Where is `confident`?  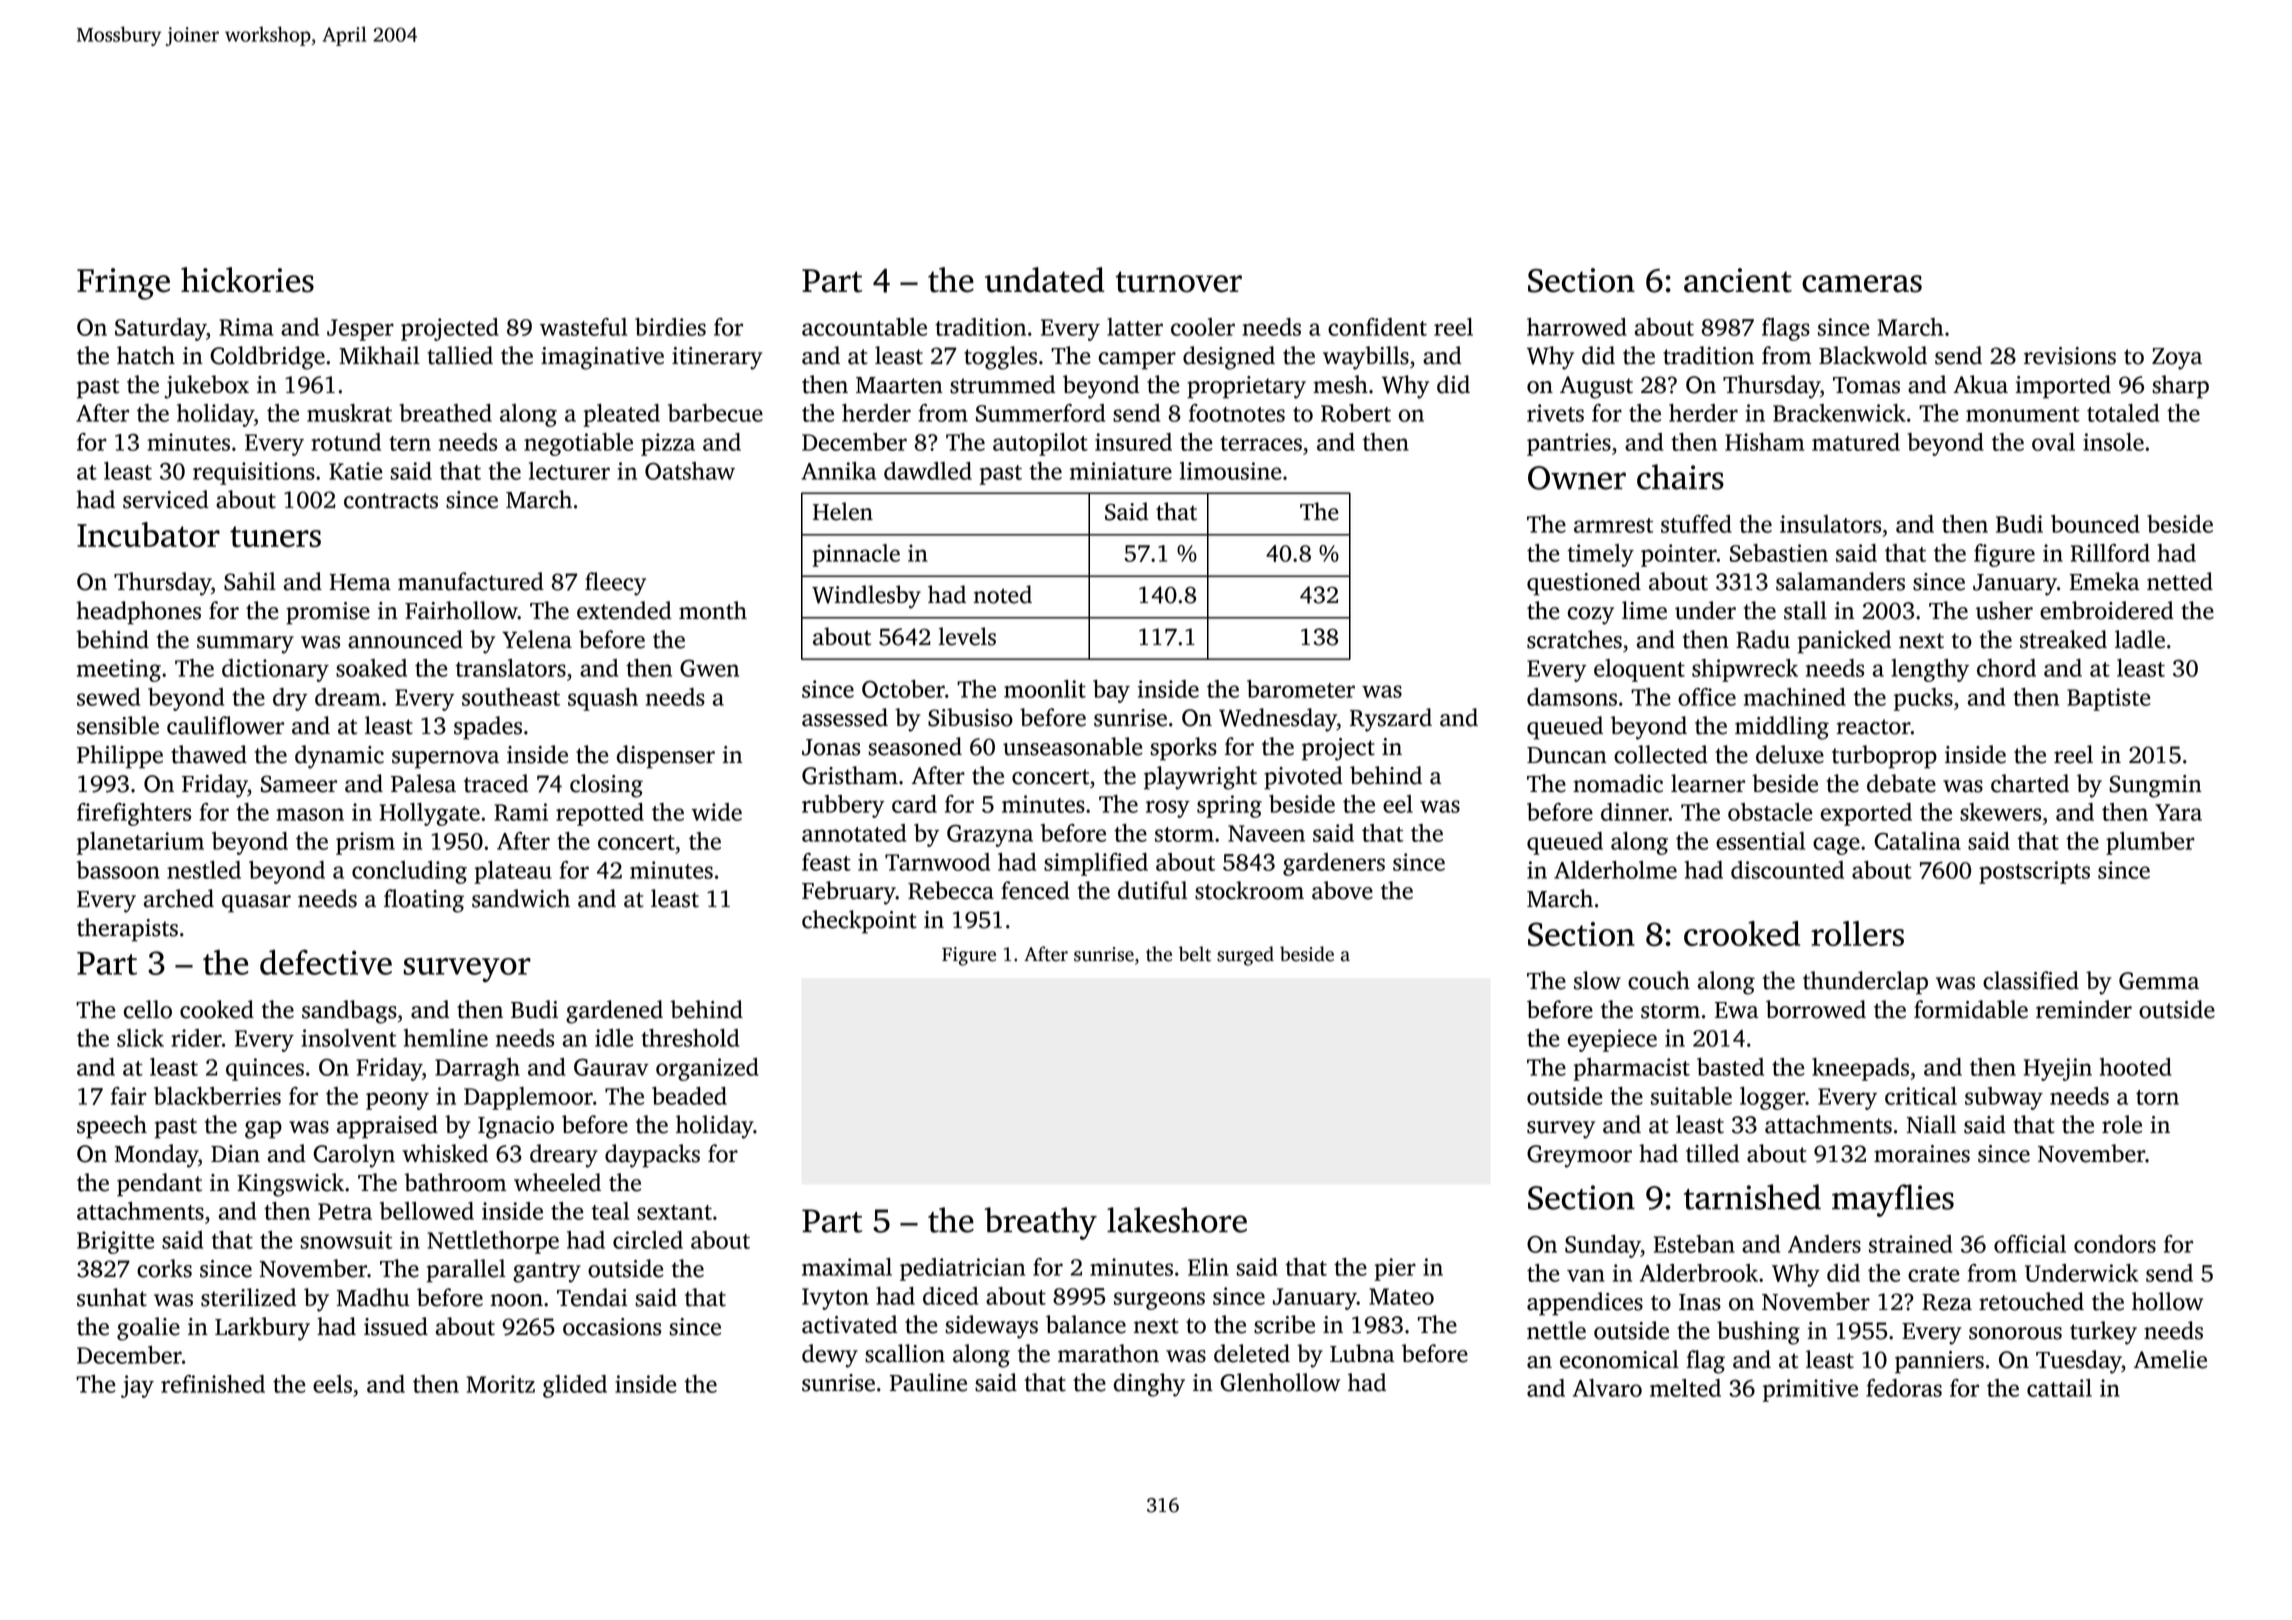
confident is located at coordinates (1377, 327).
